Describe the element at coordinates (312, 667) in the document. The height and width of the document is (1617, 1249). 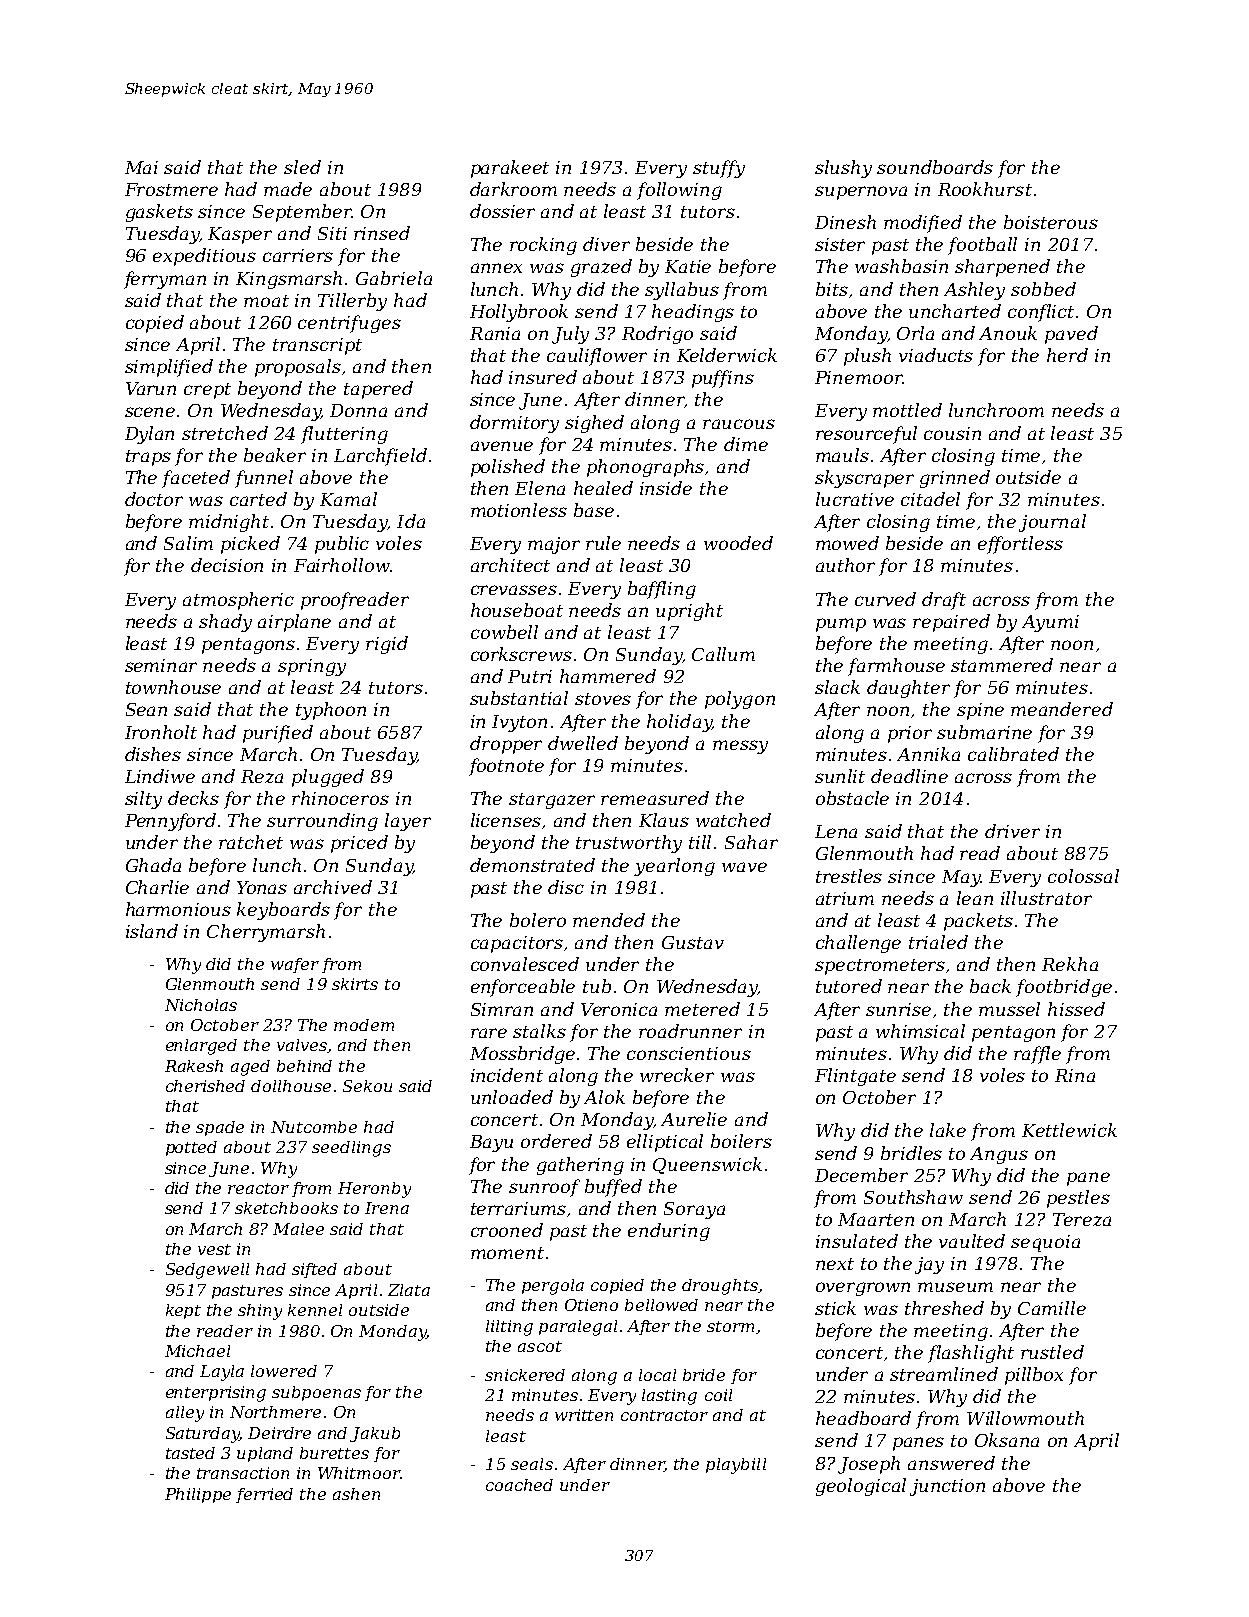
I see `springy` at that location.
